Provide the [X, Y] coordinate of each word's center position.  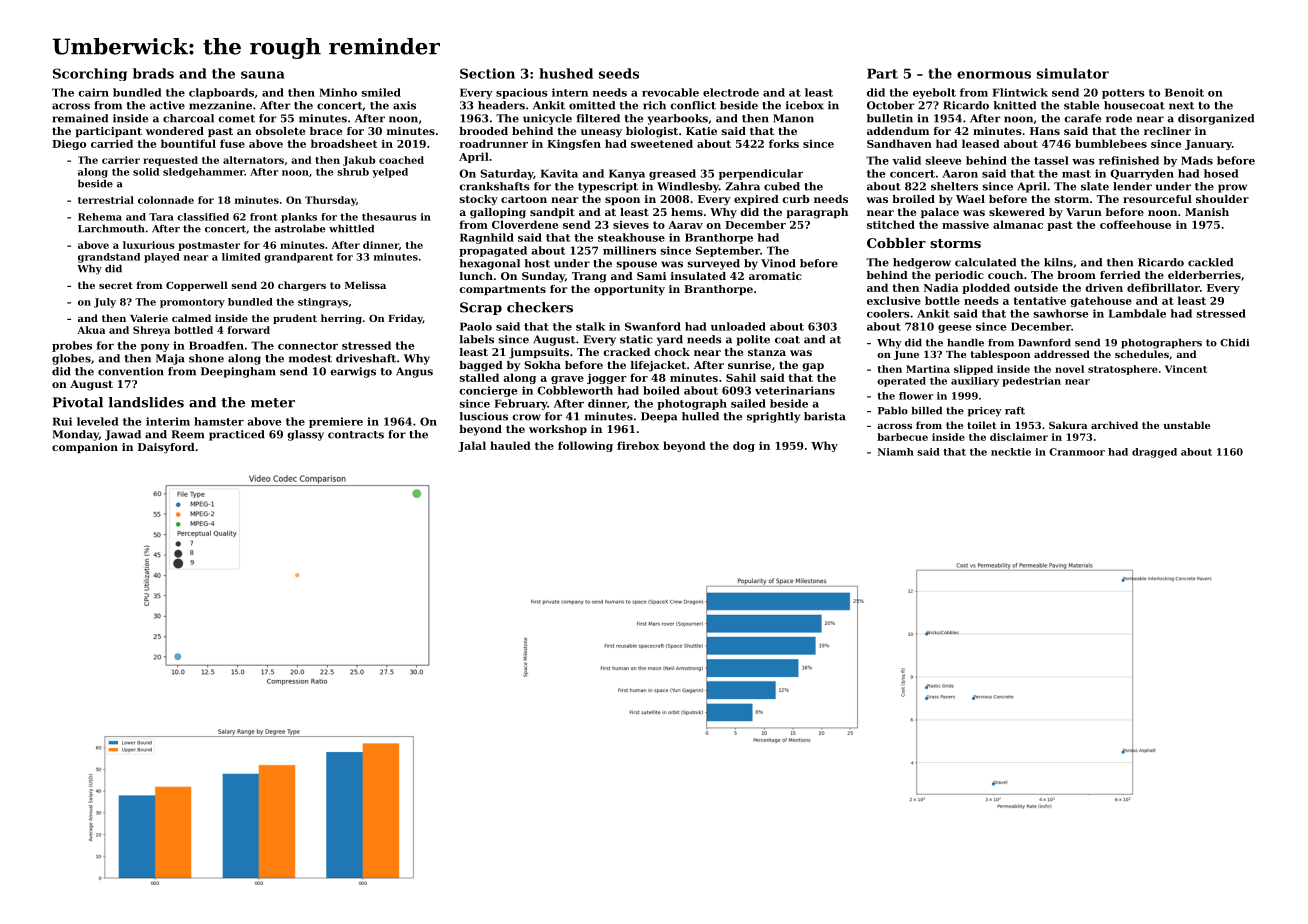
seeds [619, 73]
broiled [913, 199]
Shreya [151, 331]
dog [744, 446]
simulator [1073, 73]
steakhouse [631, 237]
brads [153, 73]
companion [85, 448]
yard [670, 340]
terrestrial [106, 200]
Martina [928, 369]
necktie [1011, 452]
